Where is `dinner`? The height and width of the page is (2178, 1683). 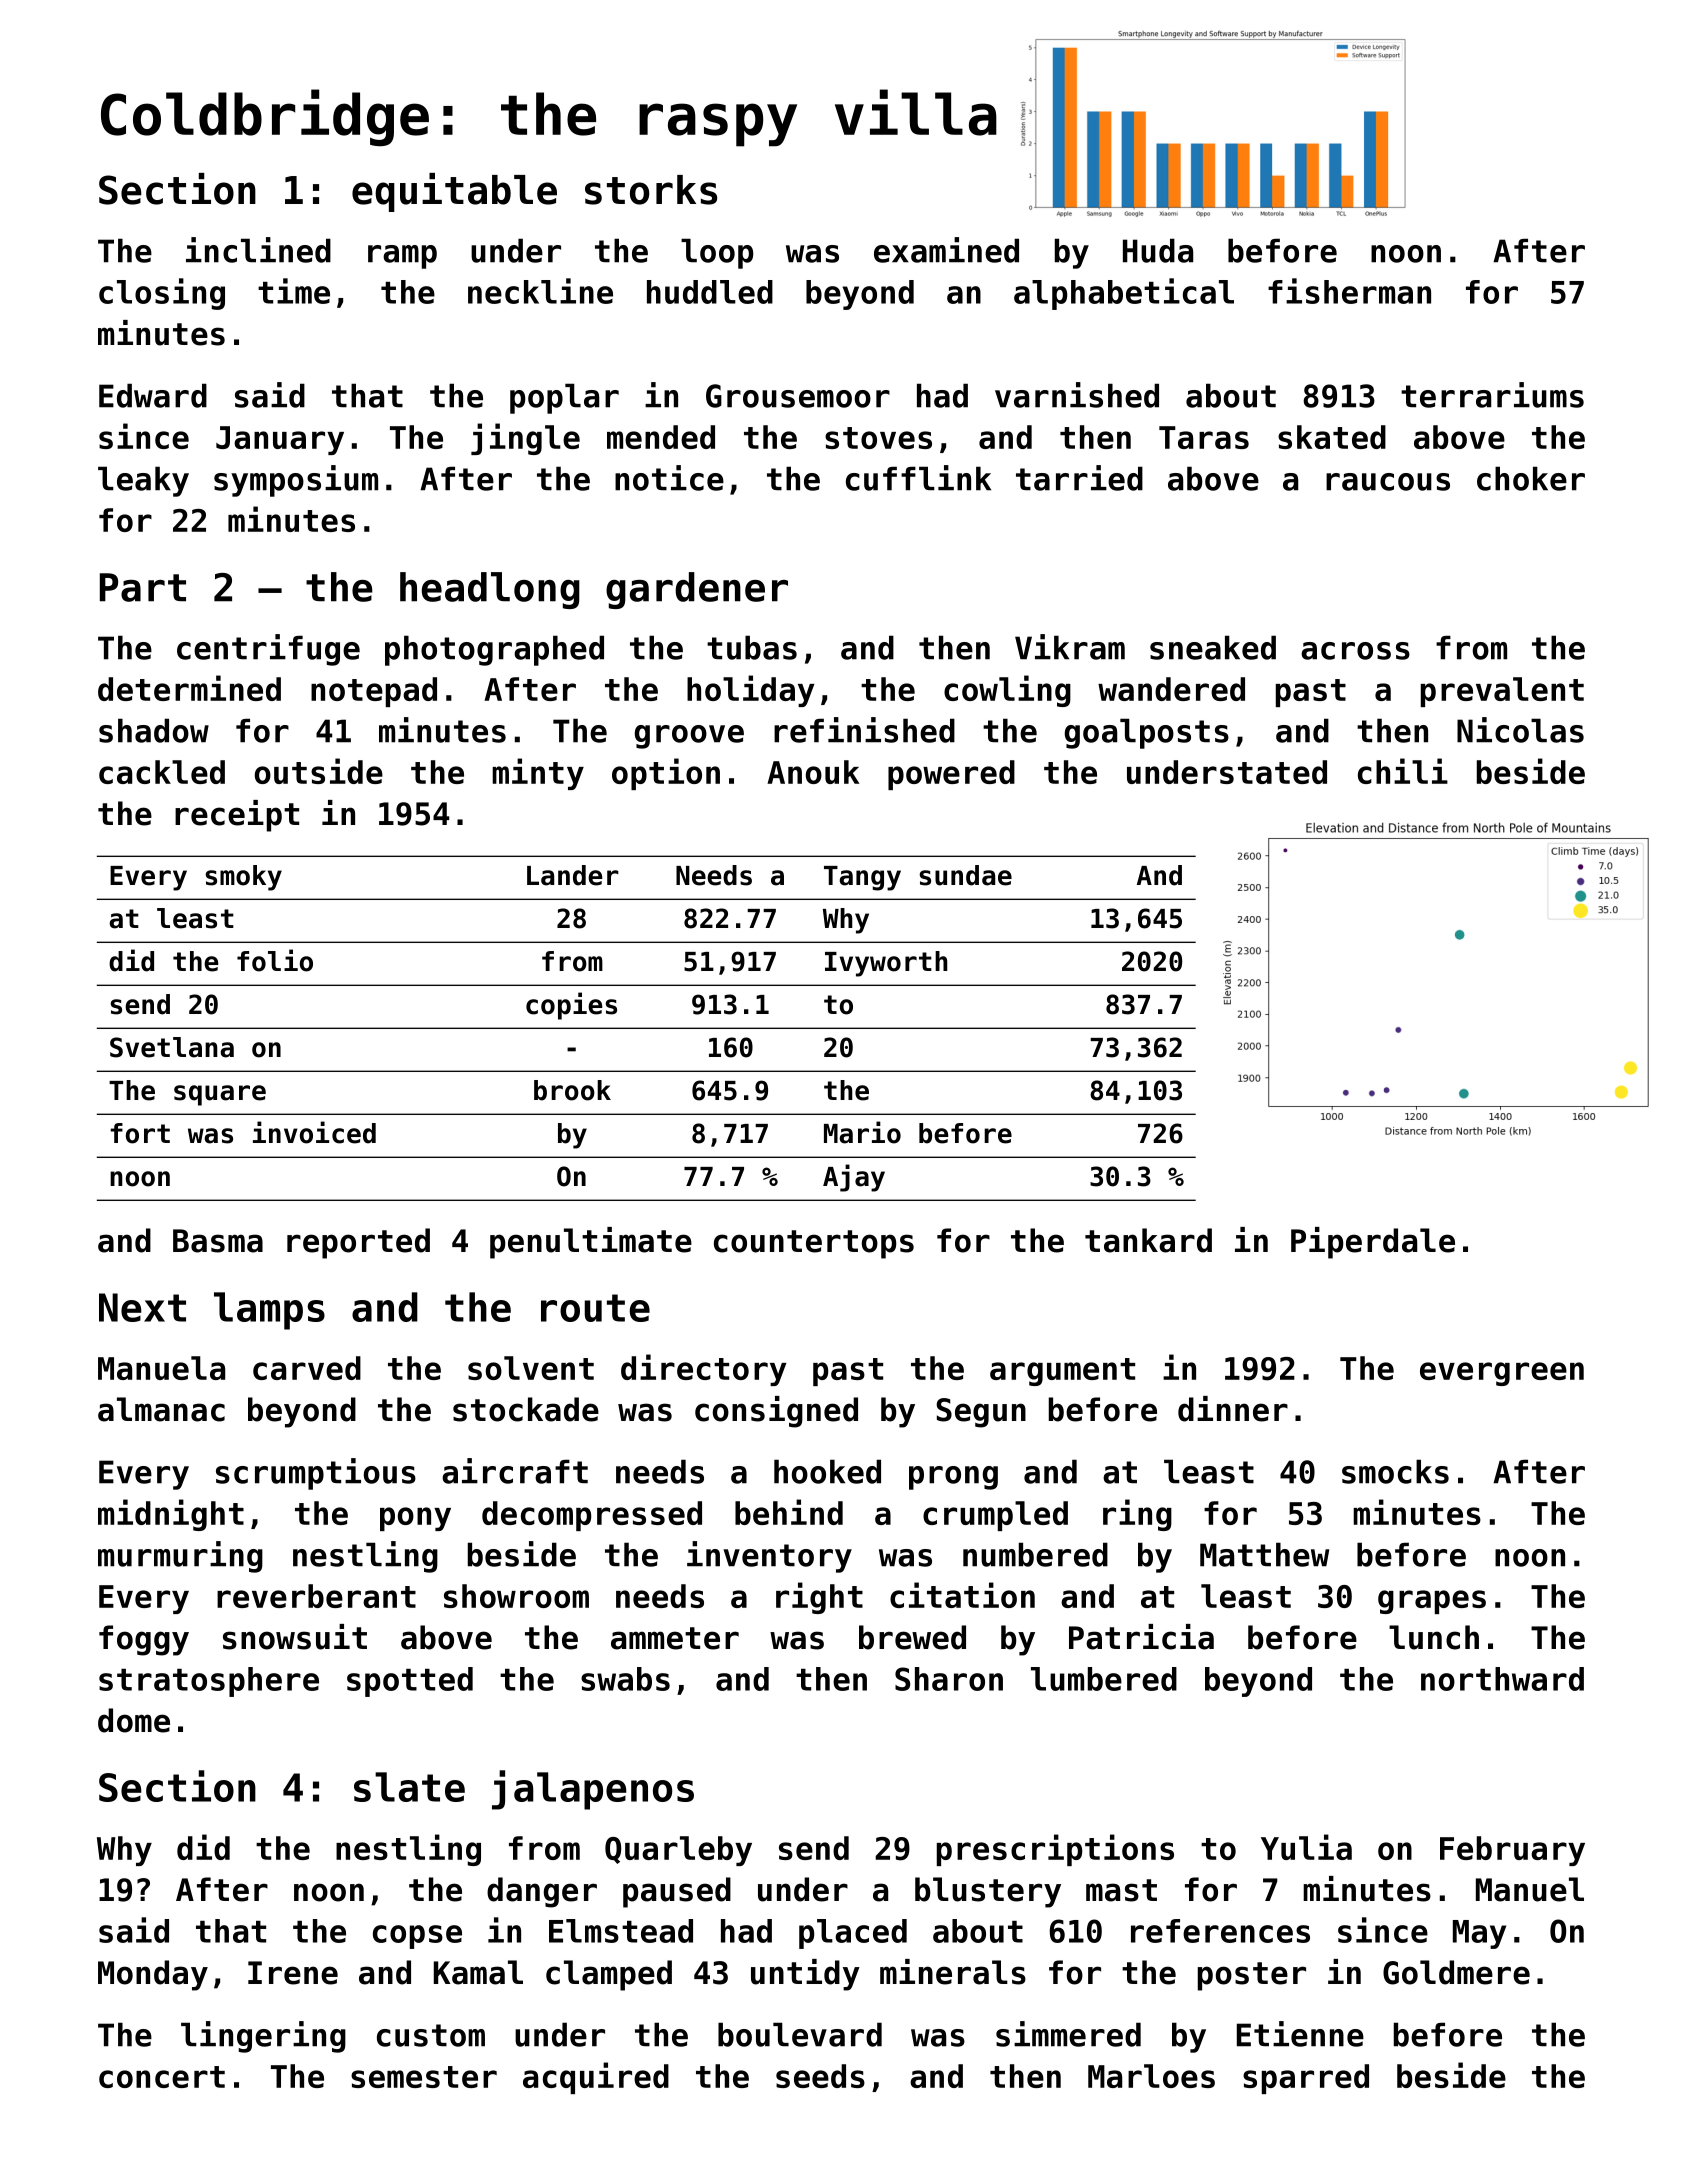
dinner is located at coordinates (1233, 1409).
